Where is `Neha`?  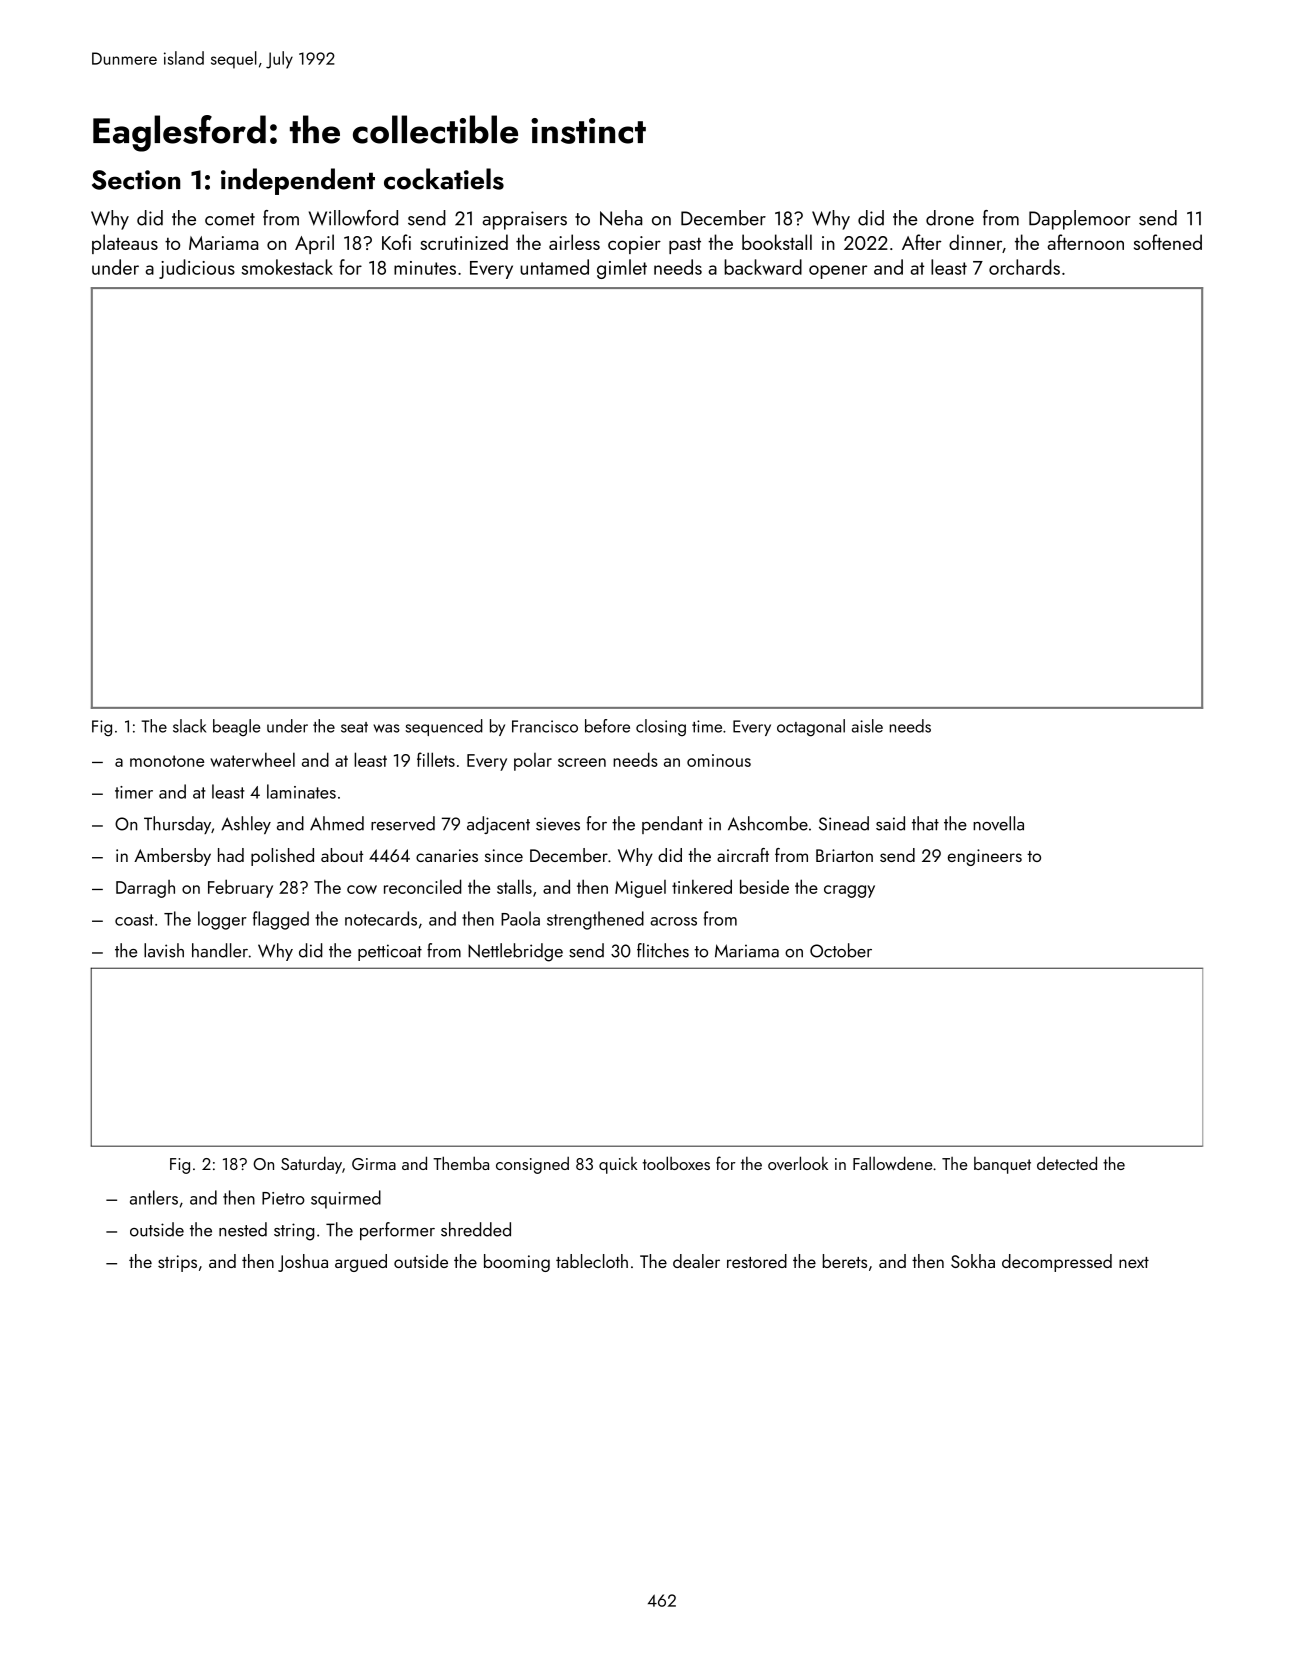
Neha is located at coordinates (621, 218).
